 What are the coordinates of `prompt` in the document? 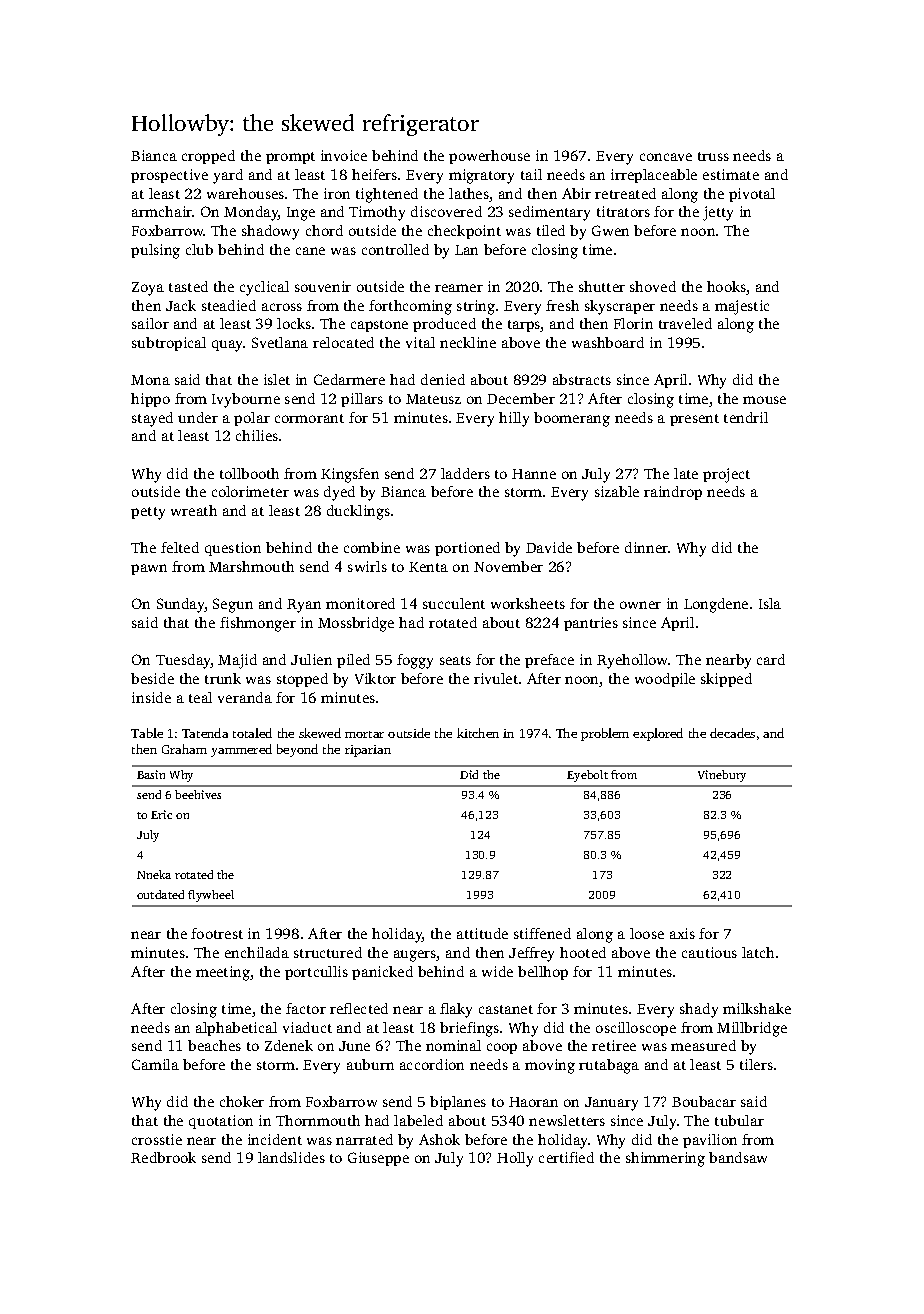 It's located at (290, 158).
